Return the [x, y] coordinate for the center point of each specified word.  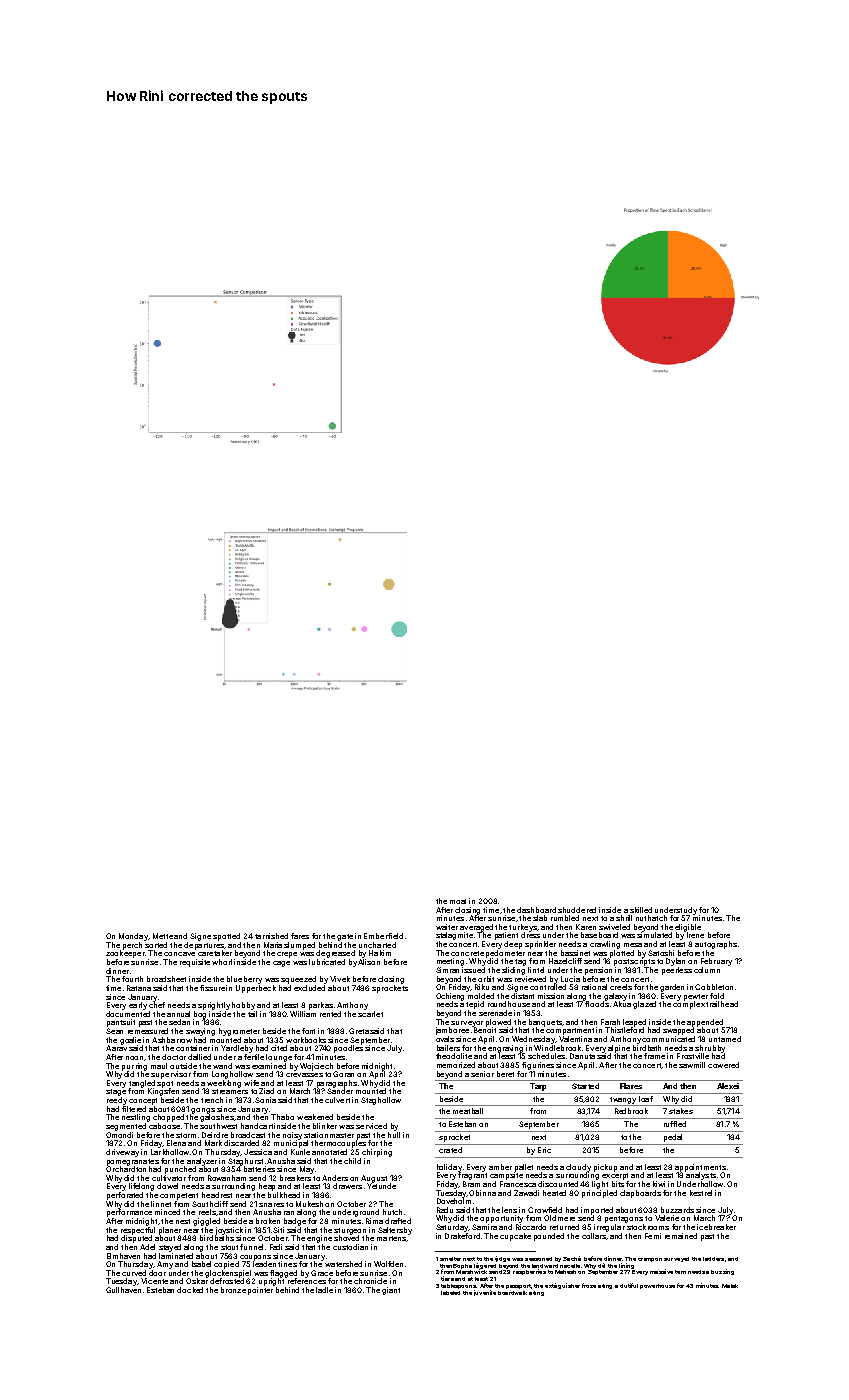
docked [190, 1290]
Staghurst [245, 1162]
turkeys [523, 928]
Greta [359, 1031]
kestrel [701, 1193]
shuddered [577, 910]
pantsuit [121, 1023]
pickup [605, 1168]
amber [500, 1167]
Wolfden [388, 1264]
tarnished [271, 936]
